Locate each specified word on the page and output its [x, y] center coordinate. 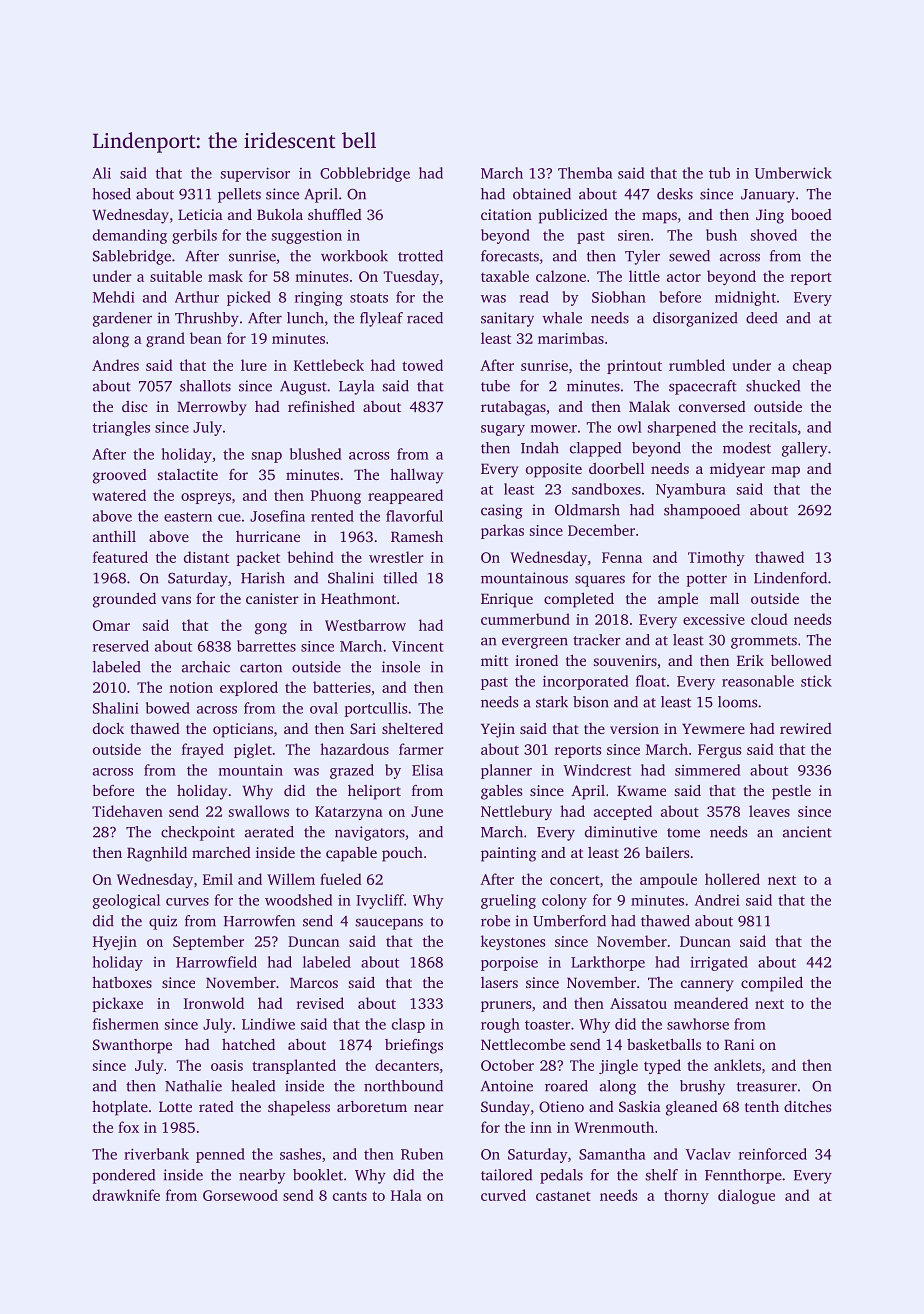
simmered [707, 770]
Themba [585, 173]
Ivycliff [380, 901]
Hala [406, 1195]
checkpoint [198, 833]
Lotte [175, 1106]
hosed [111, 194]
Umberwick [793, 173]
